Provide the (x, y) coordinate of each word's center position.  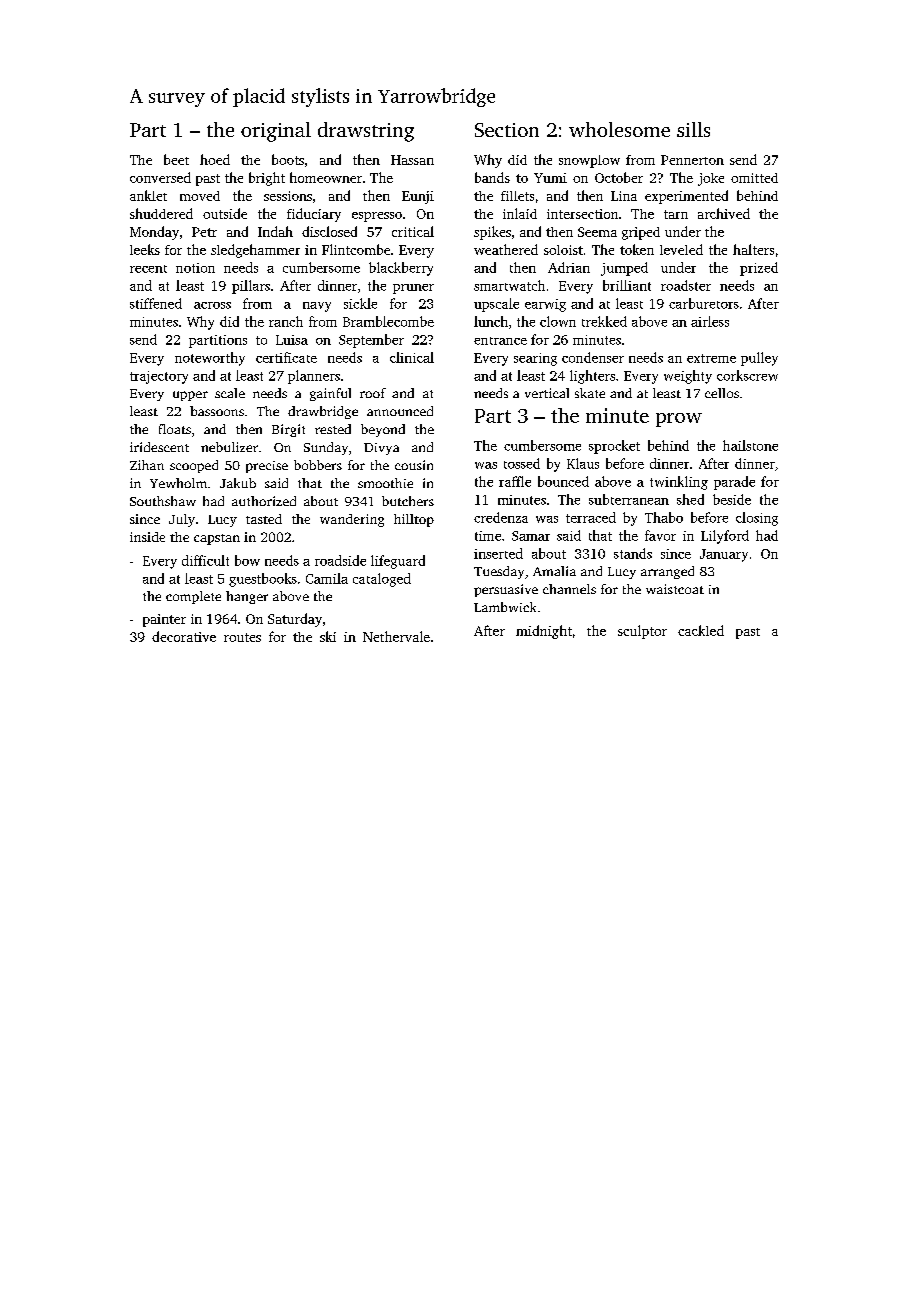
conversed (160, 177)
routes (242, 637)
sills (693, 129)
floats (175, 429)
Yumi (550, 178)
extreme (711, 358)
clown (558, 321)
